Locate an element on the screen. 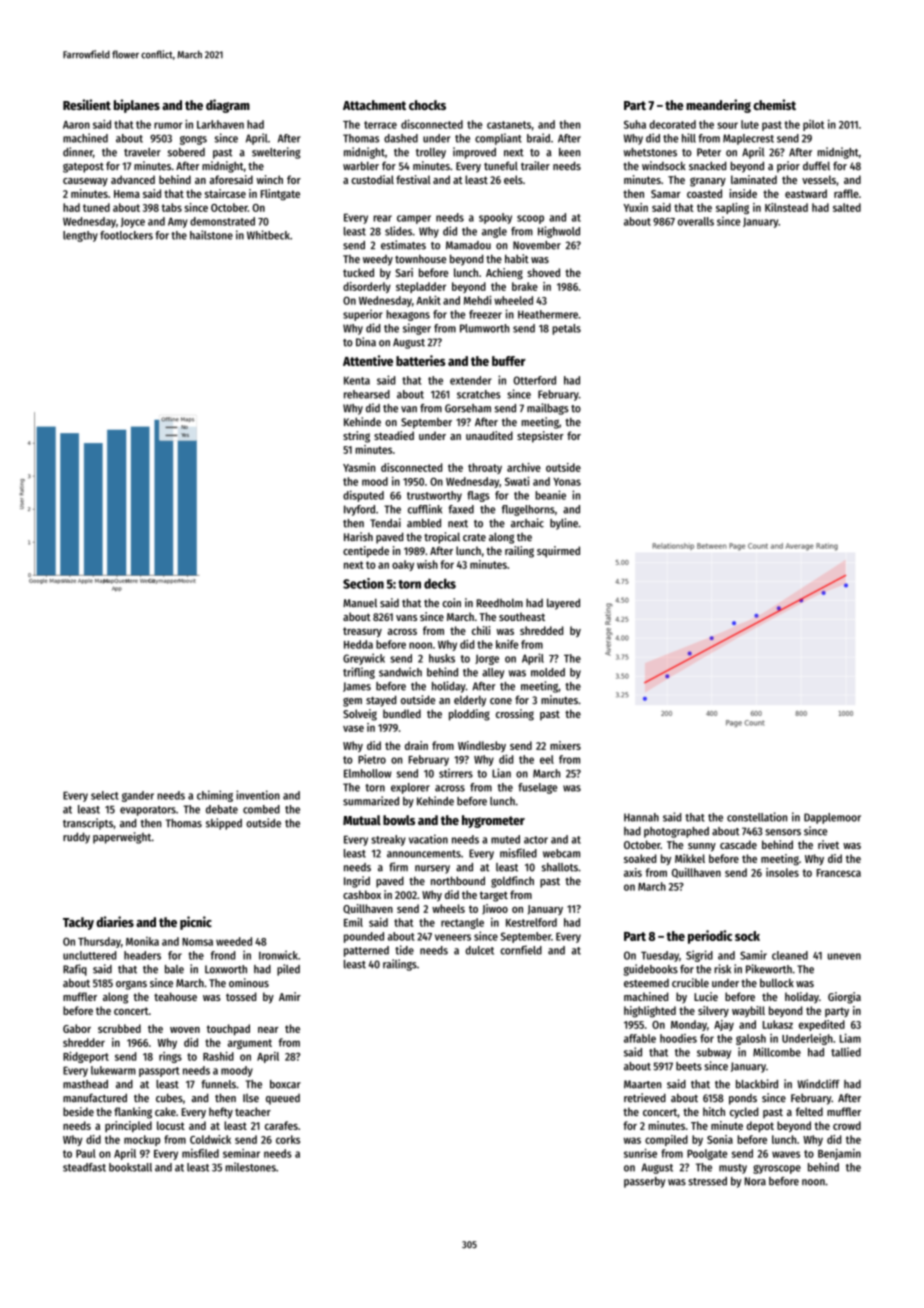  footlockers is located at coordinates (126, 235).
